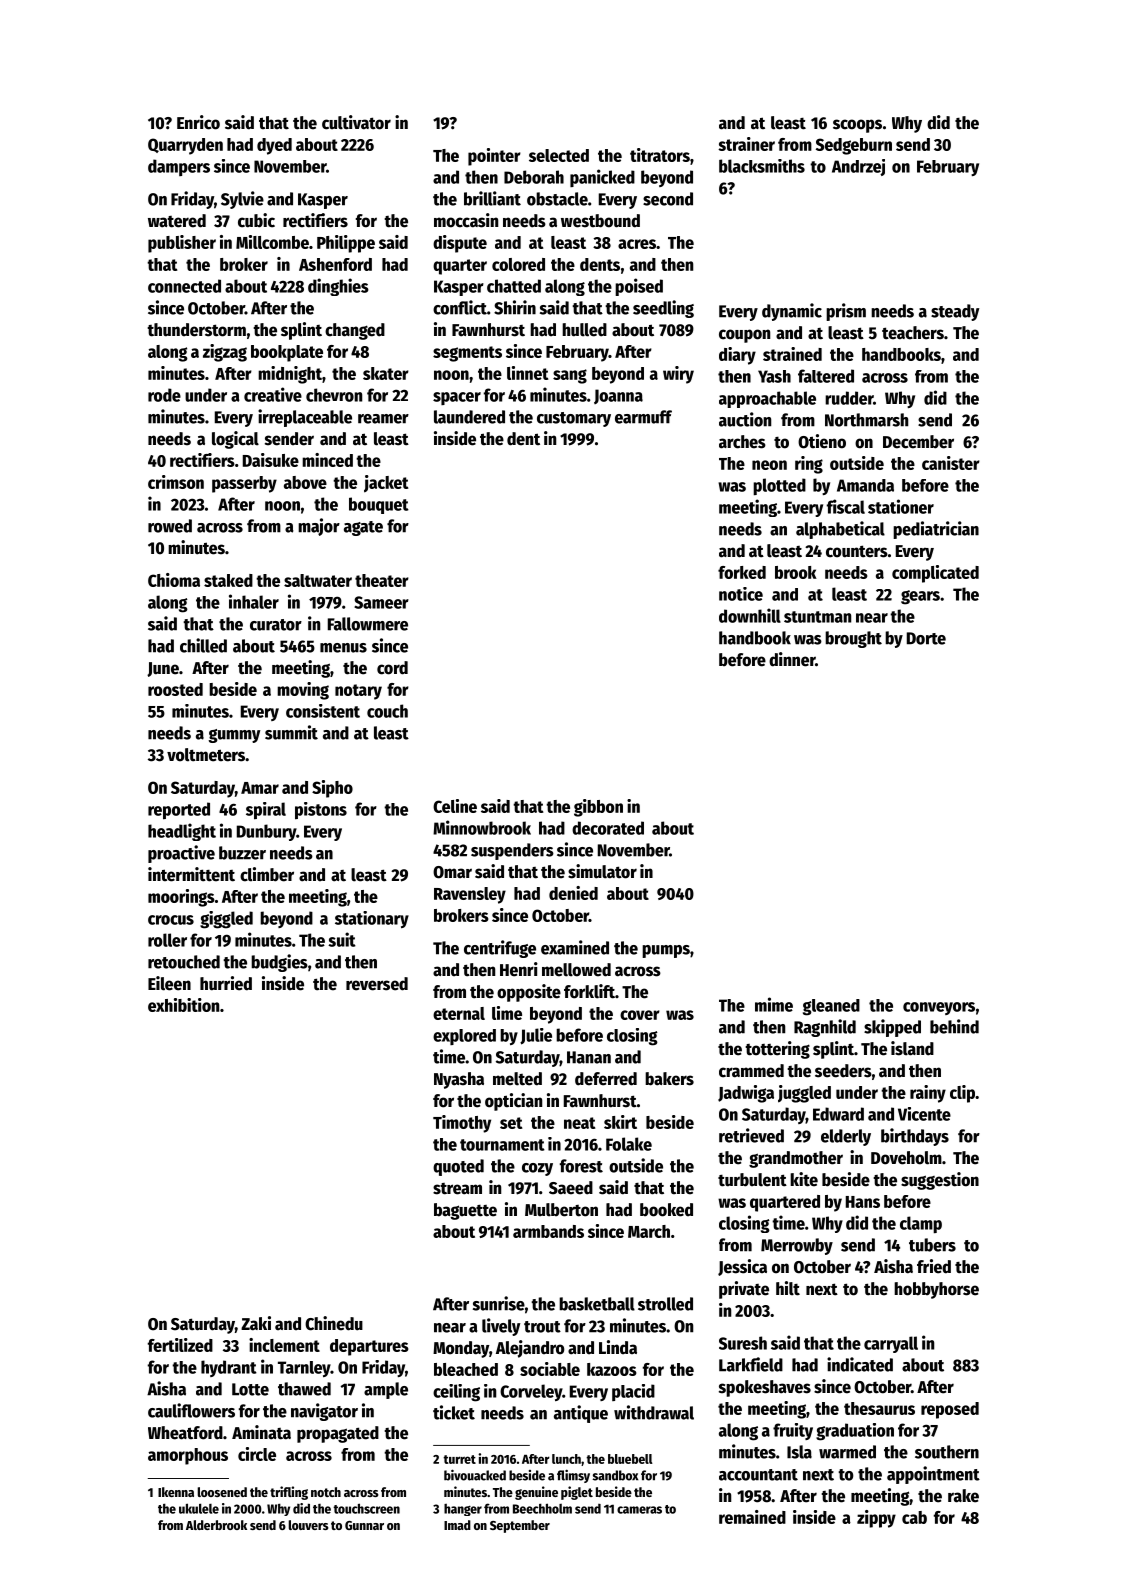 The height and width of the image is (1593, 1127). What do you see at coordinates (466, 220) in the image?
I see `moccasin` at bounding box center [466, 220].
